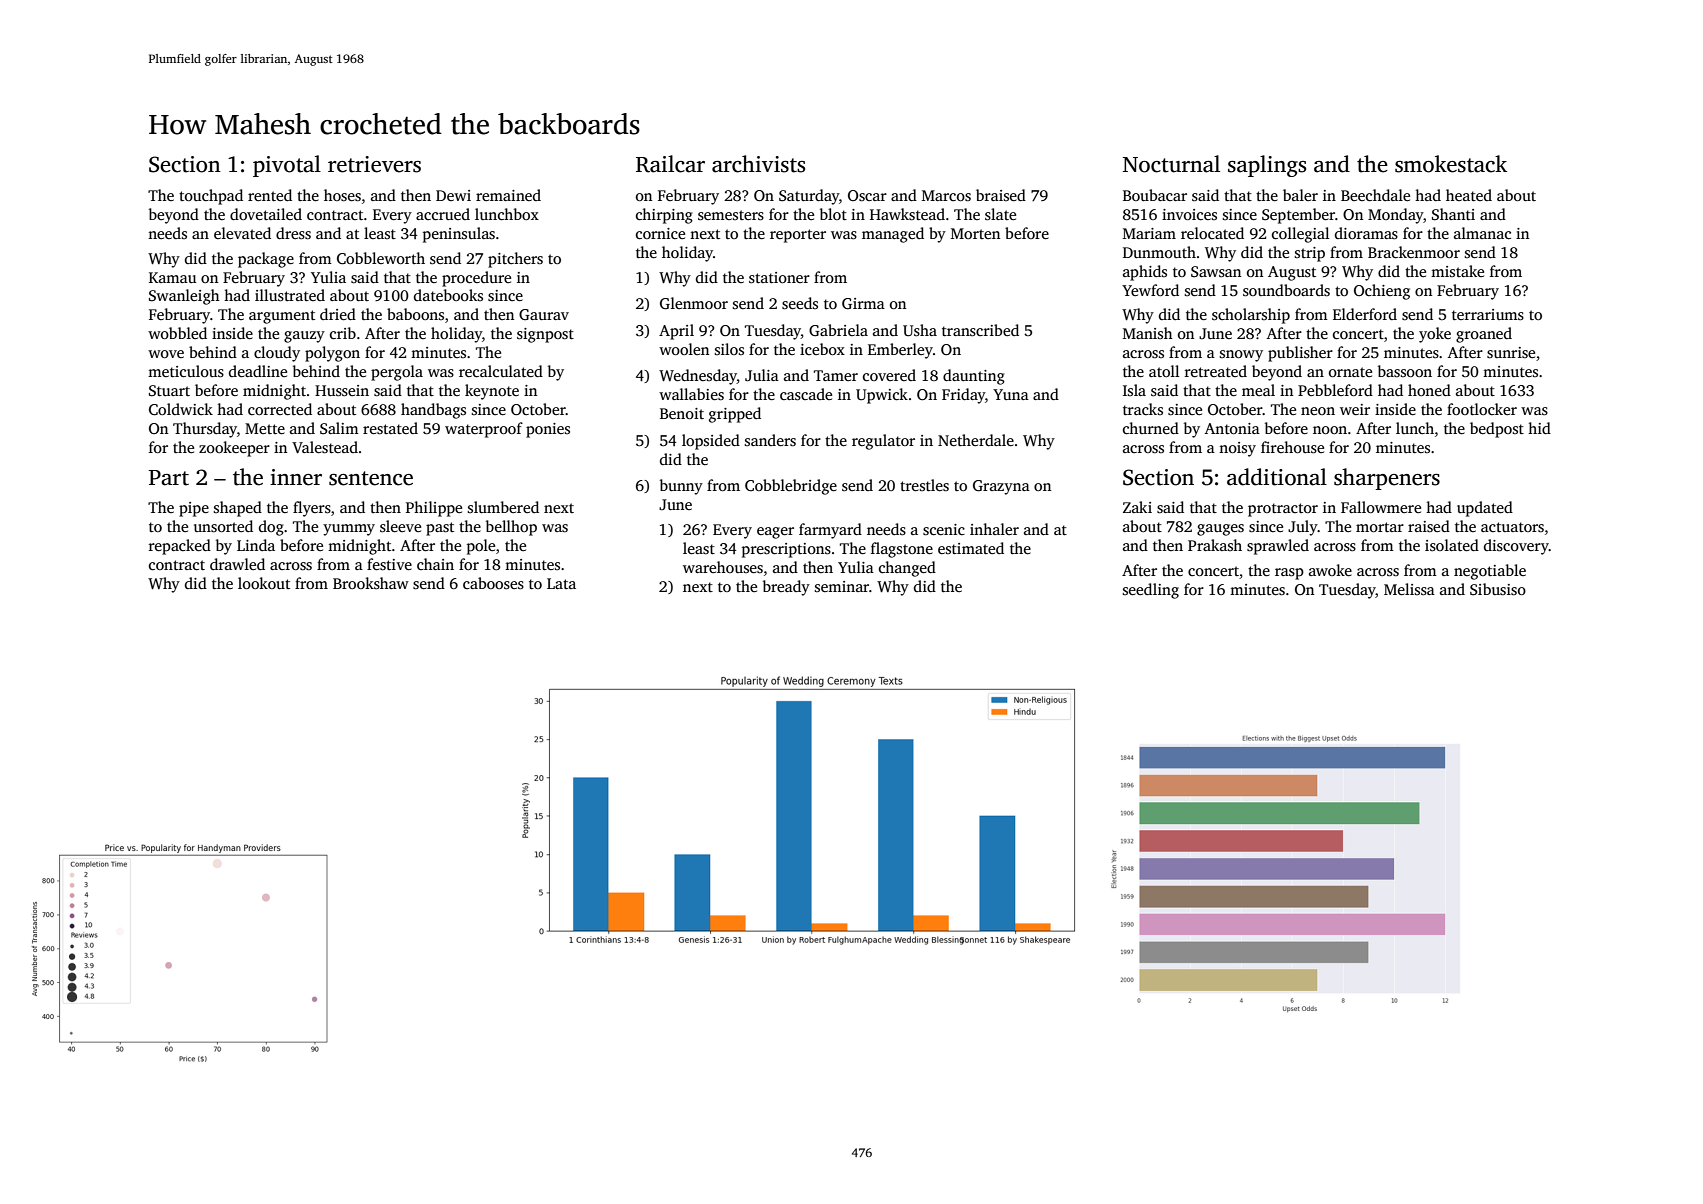  Describe the element at coordinates (166, 354) in the screenshot. I see `wove` at that location.
